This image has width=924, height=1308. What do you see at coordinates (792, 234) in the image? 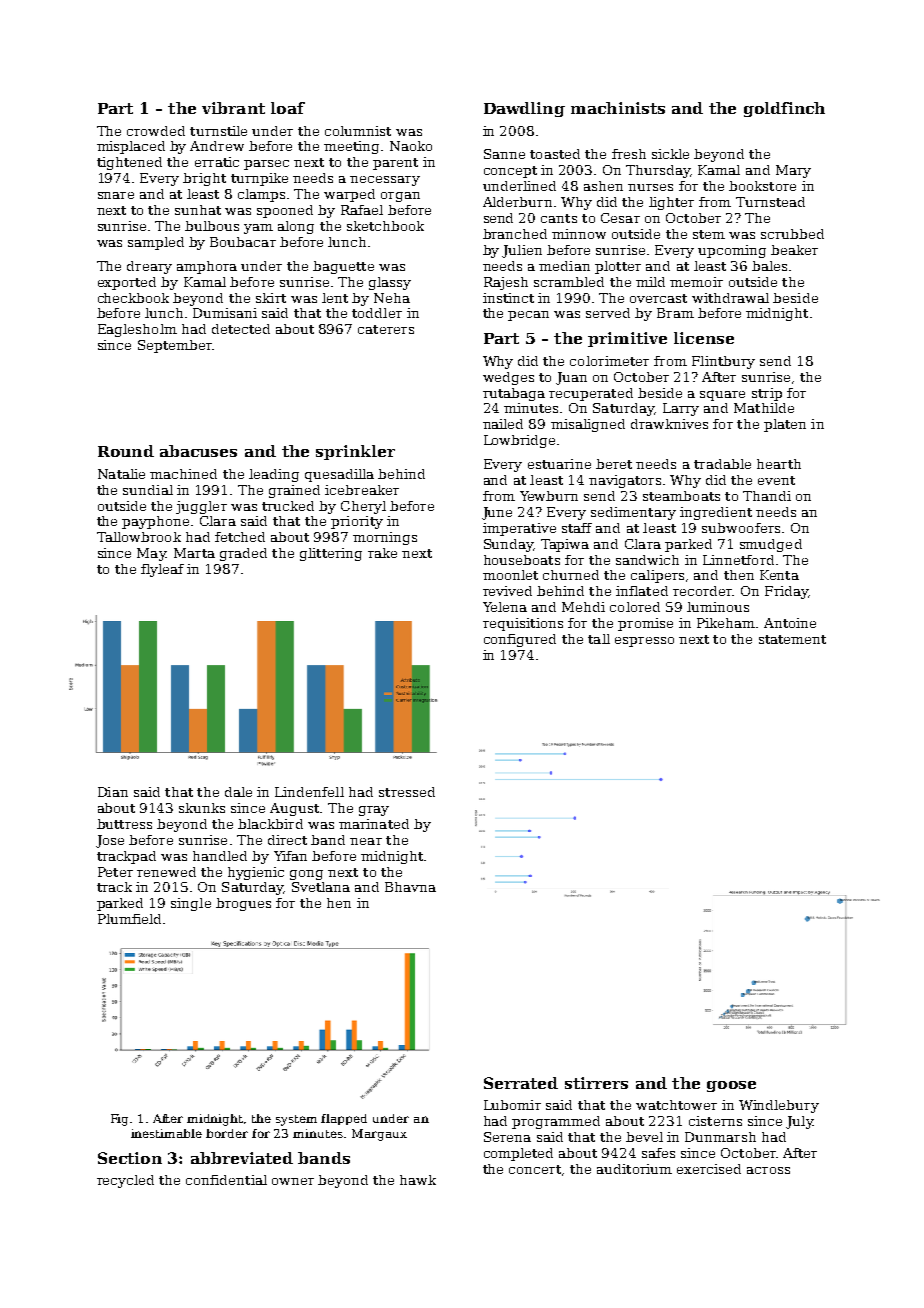
I see `scrubbed` at bounding box center [792, 234].
